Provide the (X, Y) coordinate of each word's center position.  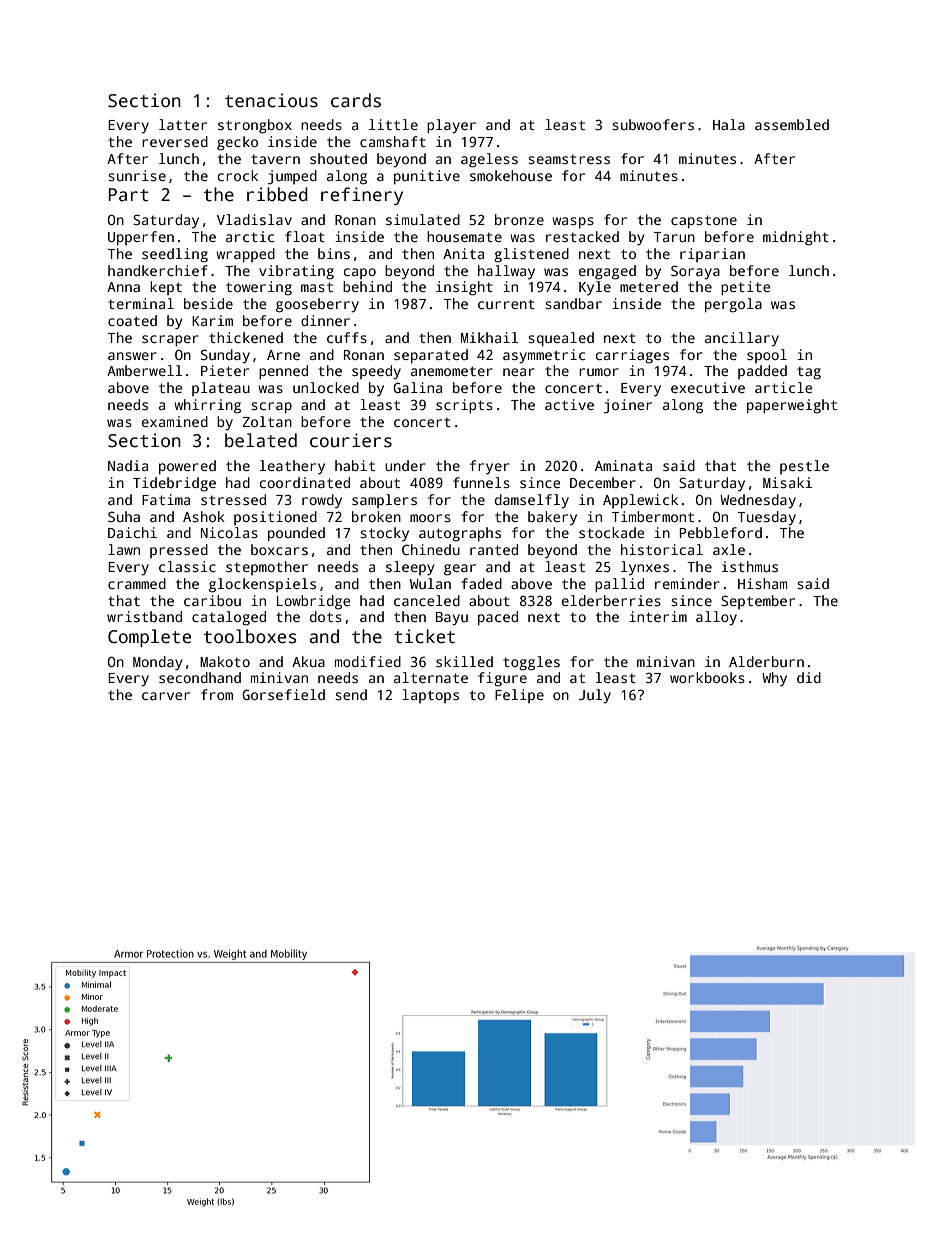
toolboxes (250, 636)
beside (208, 303)
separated (431, 356)
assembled (792, 124)
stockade (611, 532)
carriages (632, 356)
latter (183, 124)
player (451, 126)
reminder (687, 583)
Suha (124, 516)
